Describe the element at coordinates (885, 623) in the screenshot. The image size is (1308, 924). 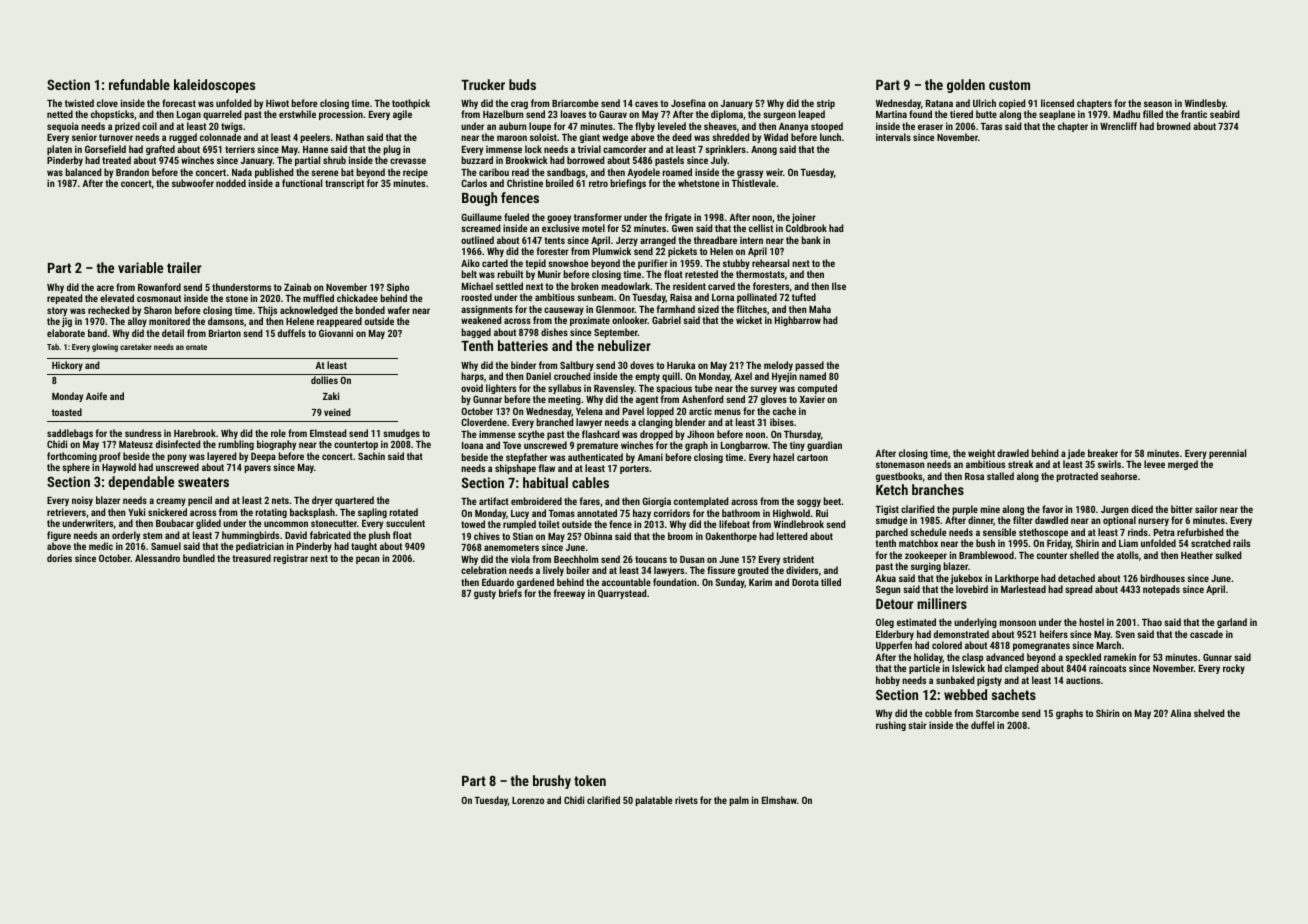
I see `Oleg` at that location.
